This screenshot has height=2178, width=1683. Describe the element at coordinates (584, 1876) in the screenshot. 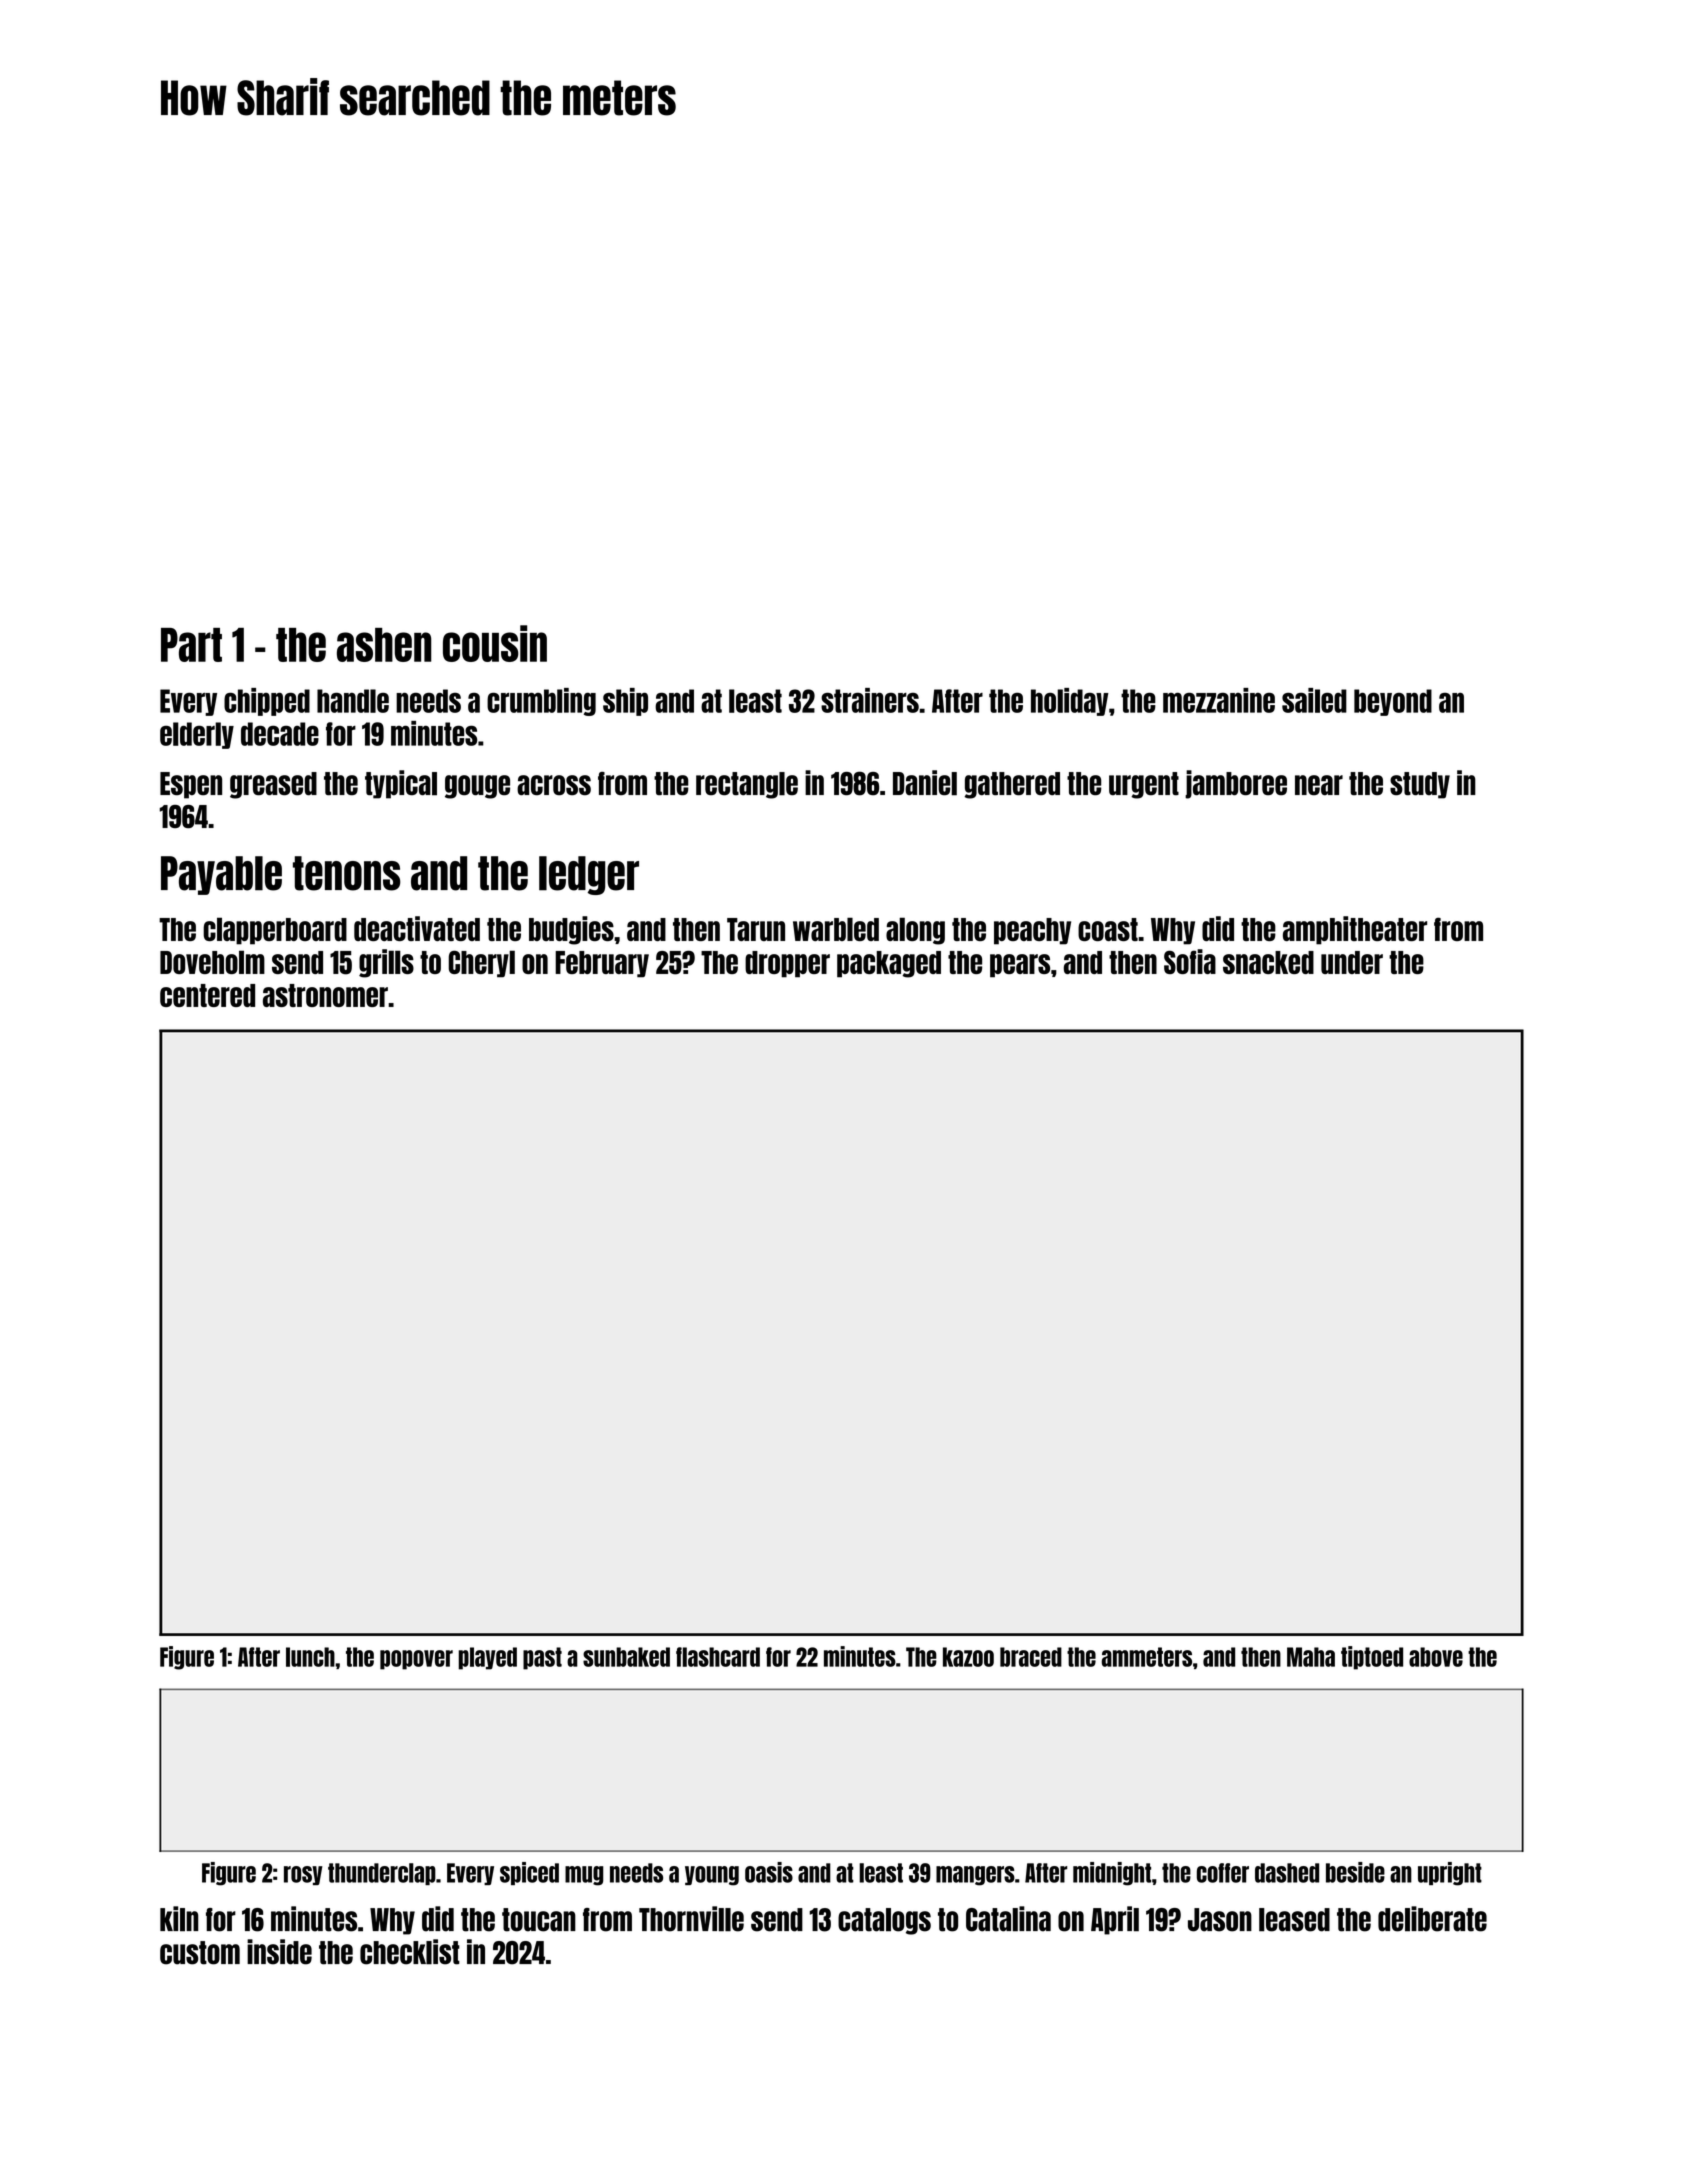

I see `mug` at that location.
